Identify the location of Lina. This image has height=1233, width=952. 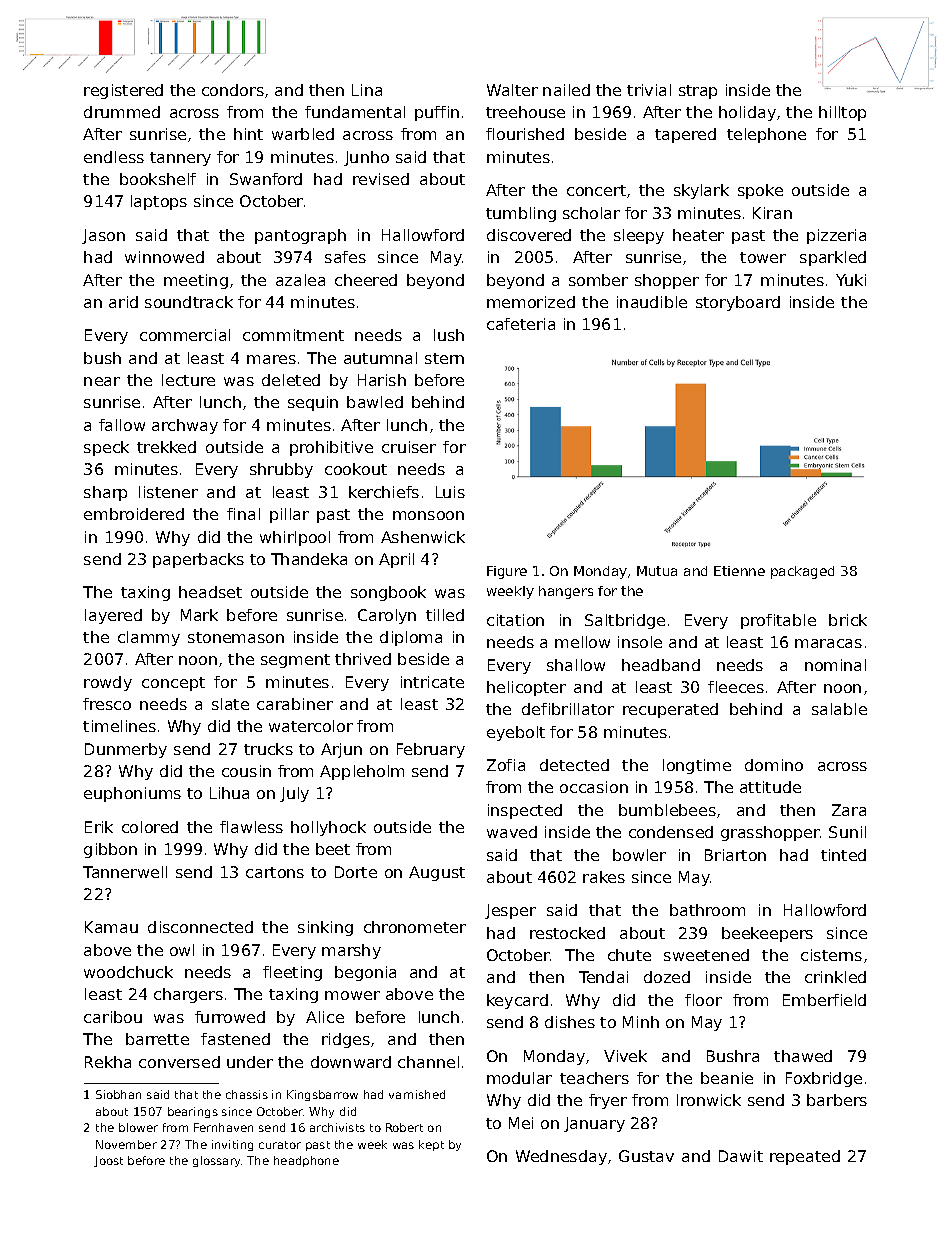
(367, 90).
